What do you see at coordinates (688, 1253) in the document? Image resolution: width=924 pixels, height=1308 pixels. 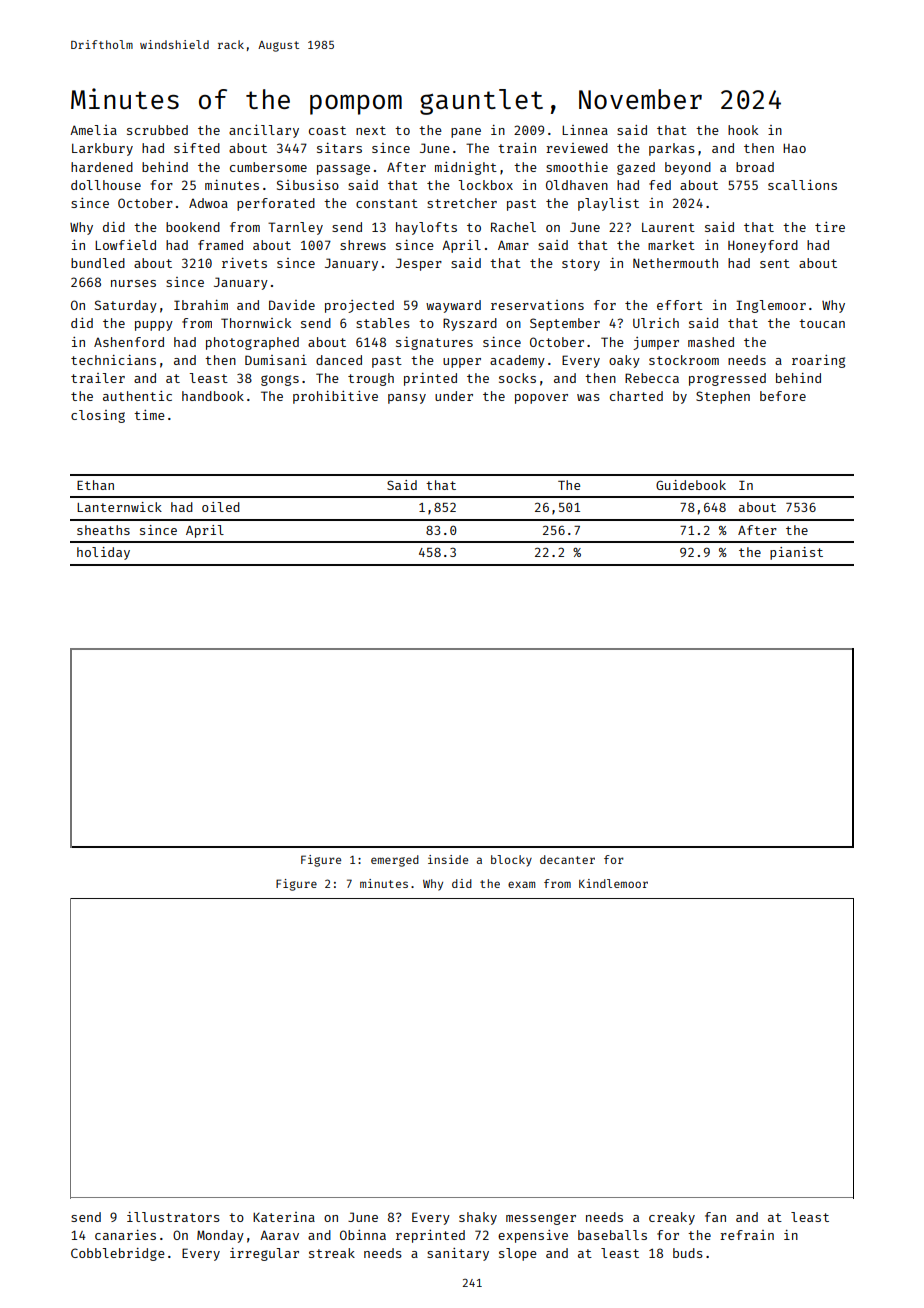 I see `buds` at bounding box center [688, 1253].
